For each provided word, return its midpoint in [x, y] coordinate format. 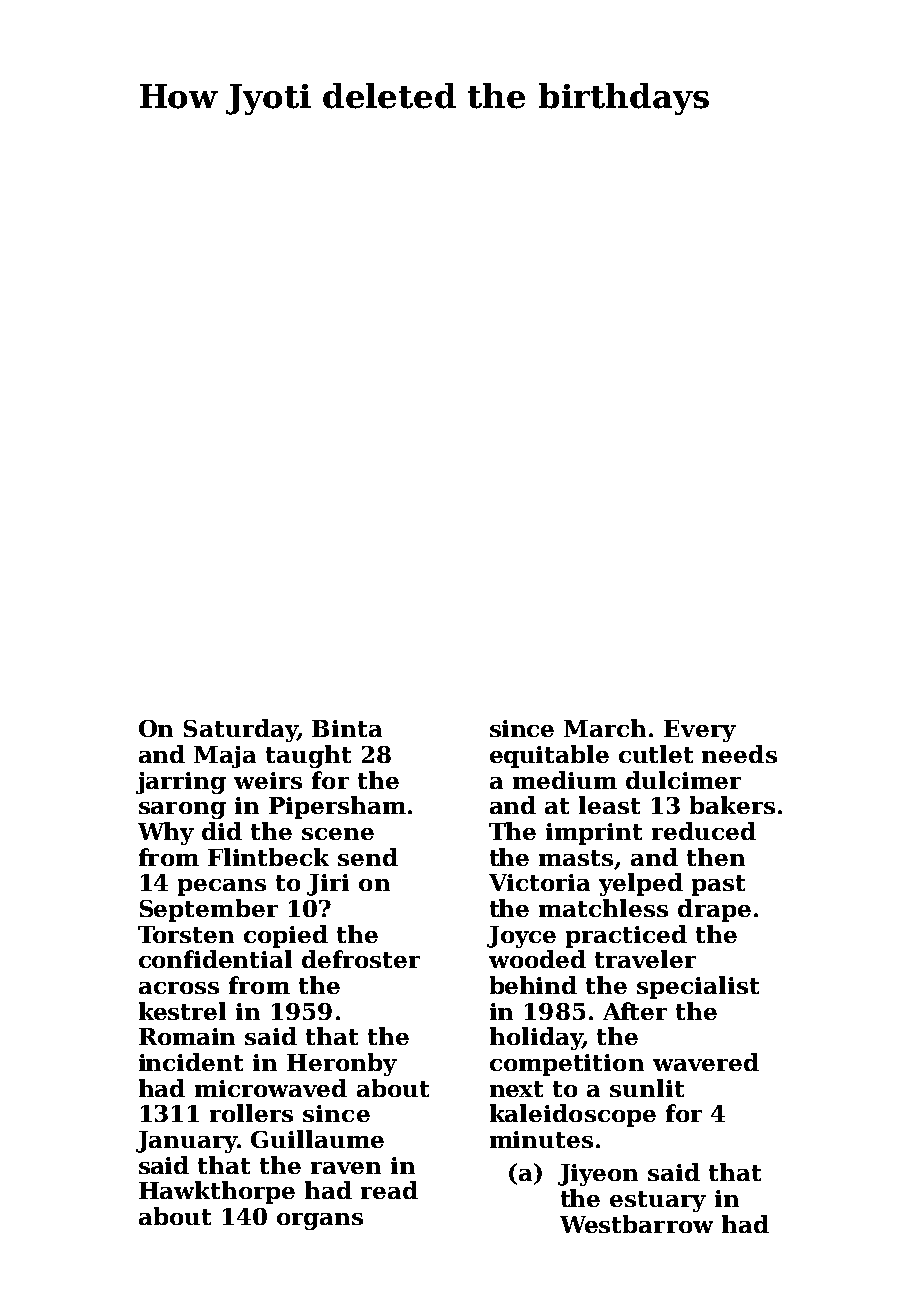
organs [320, 1221]
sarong [182, 810]
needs [739, 754]
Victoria [539, 882]
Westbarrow [636, 1224]
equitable [549, 756]
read [389, 1190]
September [209, 910]
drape [714, 910]
